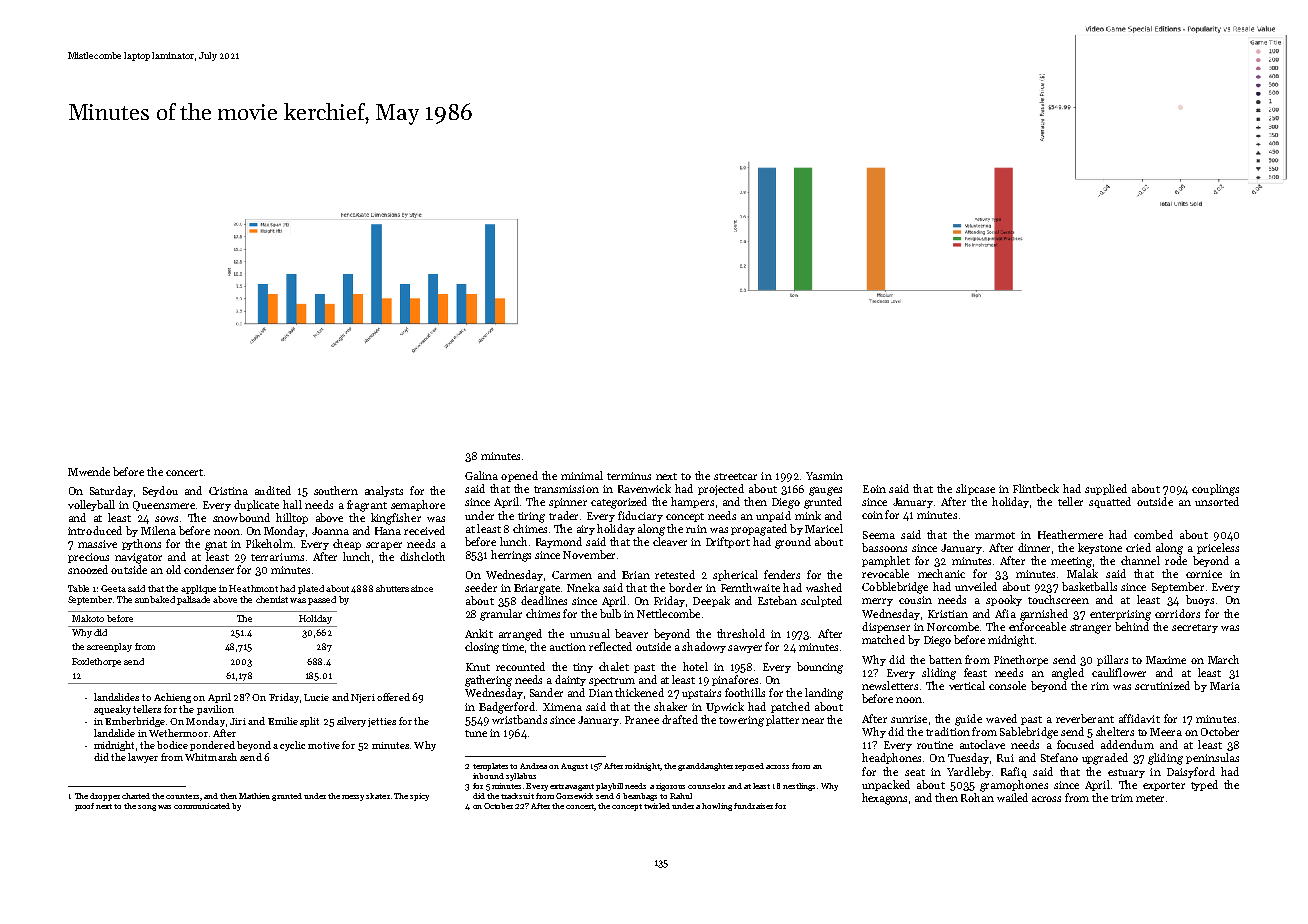  Describe the element at coordinates (211, 757) in the screenshot. I see `Whitmarsh` at that location.
